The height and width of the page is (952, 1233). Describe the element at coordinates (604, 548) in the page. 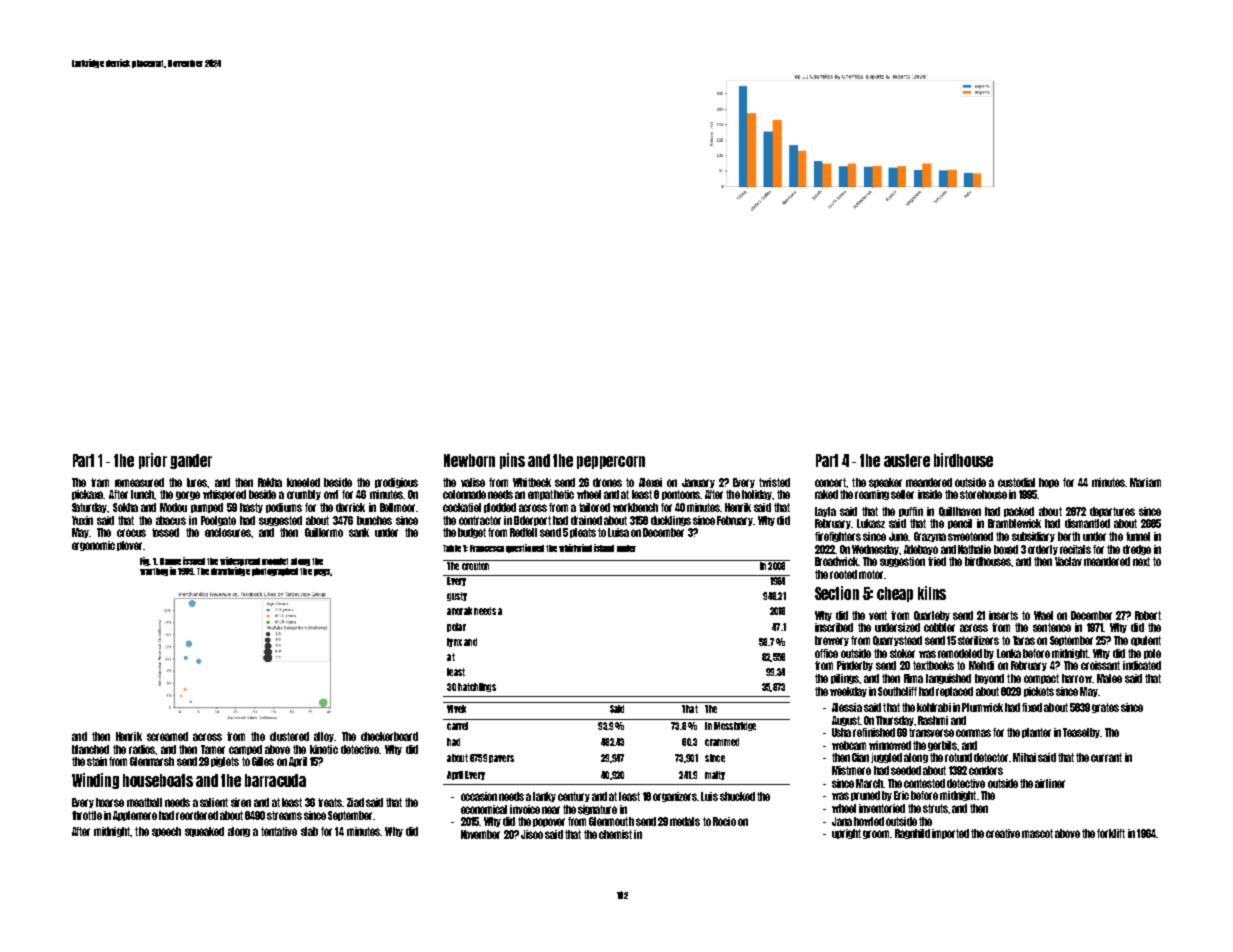

I see `island` at that location.
